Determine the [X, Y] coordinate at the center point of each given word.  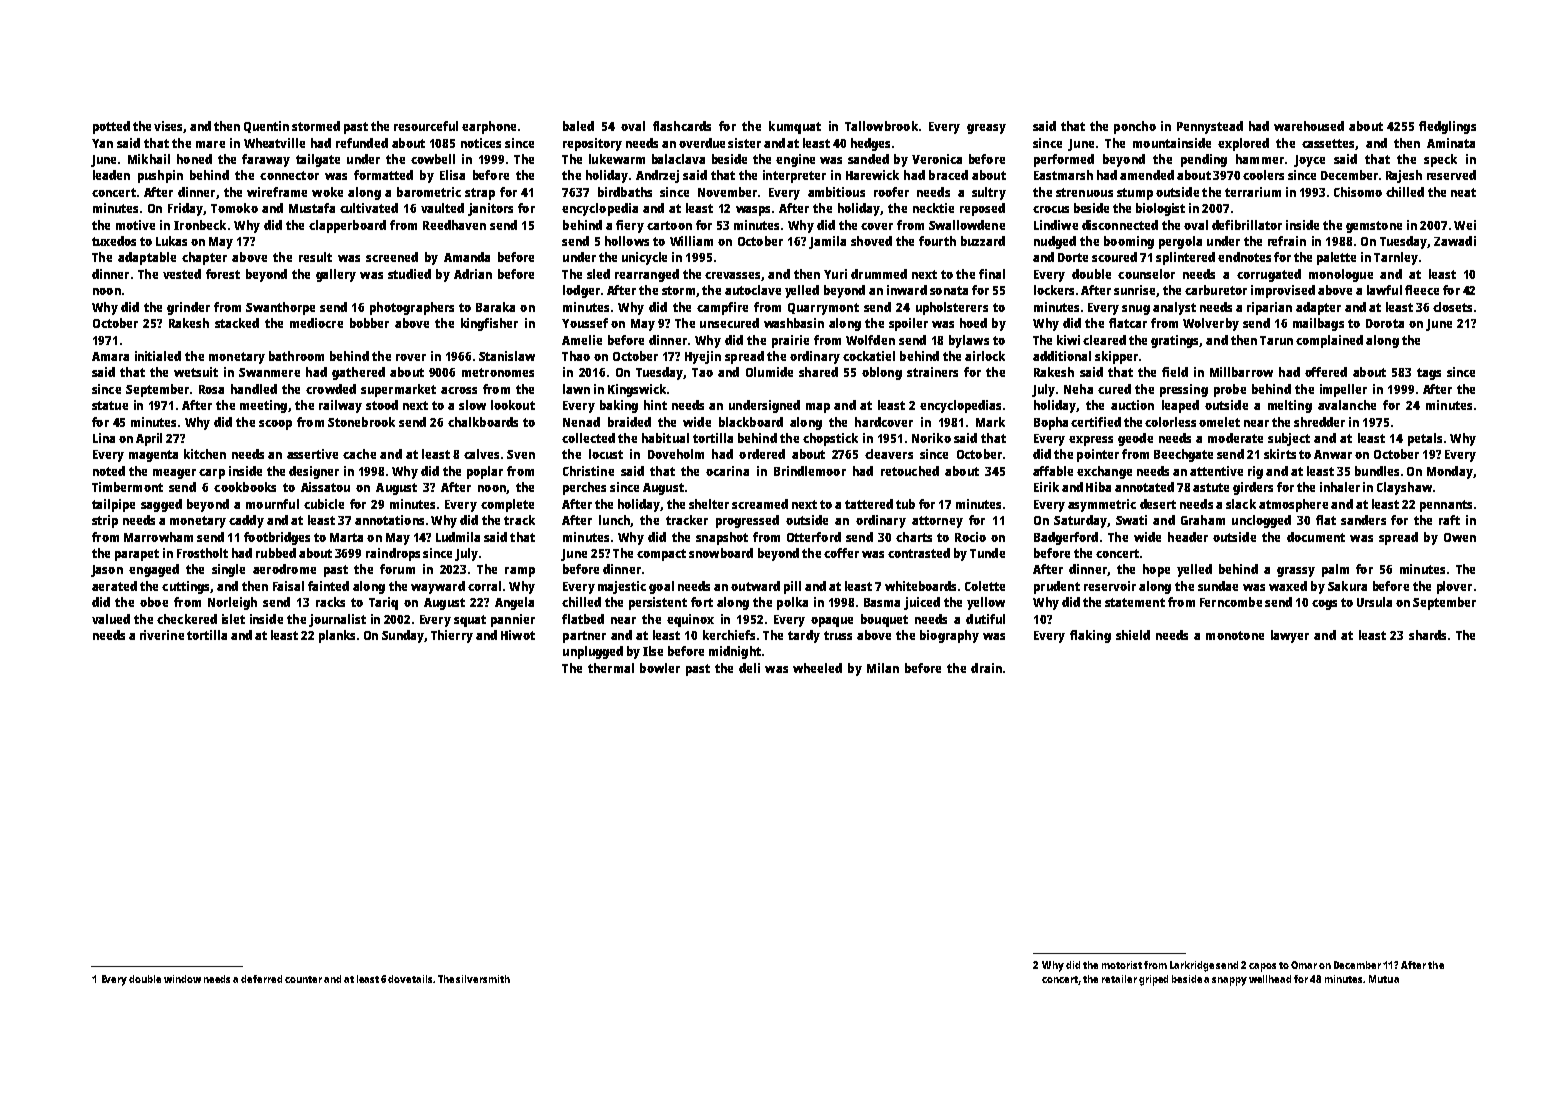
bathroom [296, 356]
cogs [1324, 605]
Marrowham [158, 537]
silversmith [483, 979]
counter [303, 979]
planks [337, 636]
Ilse [653, 651]
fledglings [1447, 127]
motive [135, 225]
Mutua [1384, 979]
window [182, 979]
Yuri [835, 274]
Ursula [1374, 602]
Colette [985, 586]
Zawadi [1455, 241]
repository [592, 144]
